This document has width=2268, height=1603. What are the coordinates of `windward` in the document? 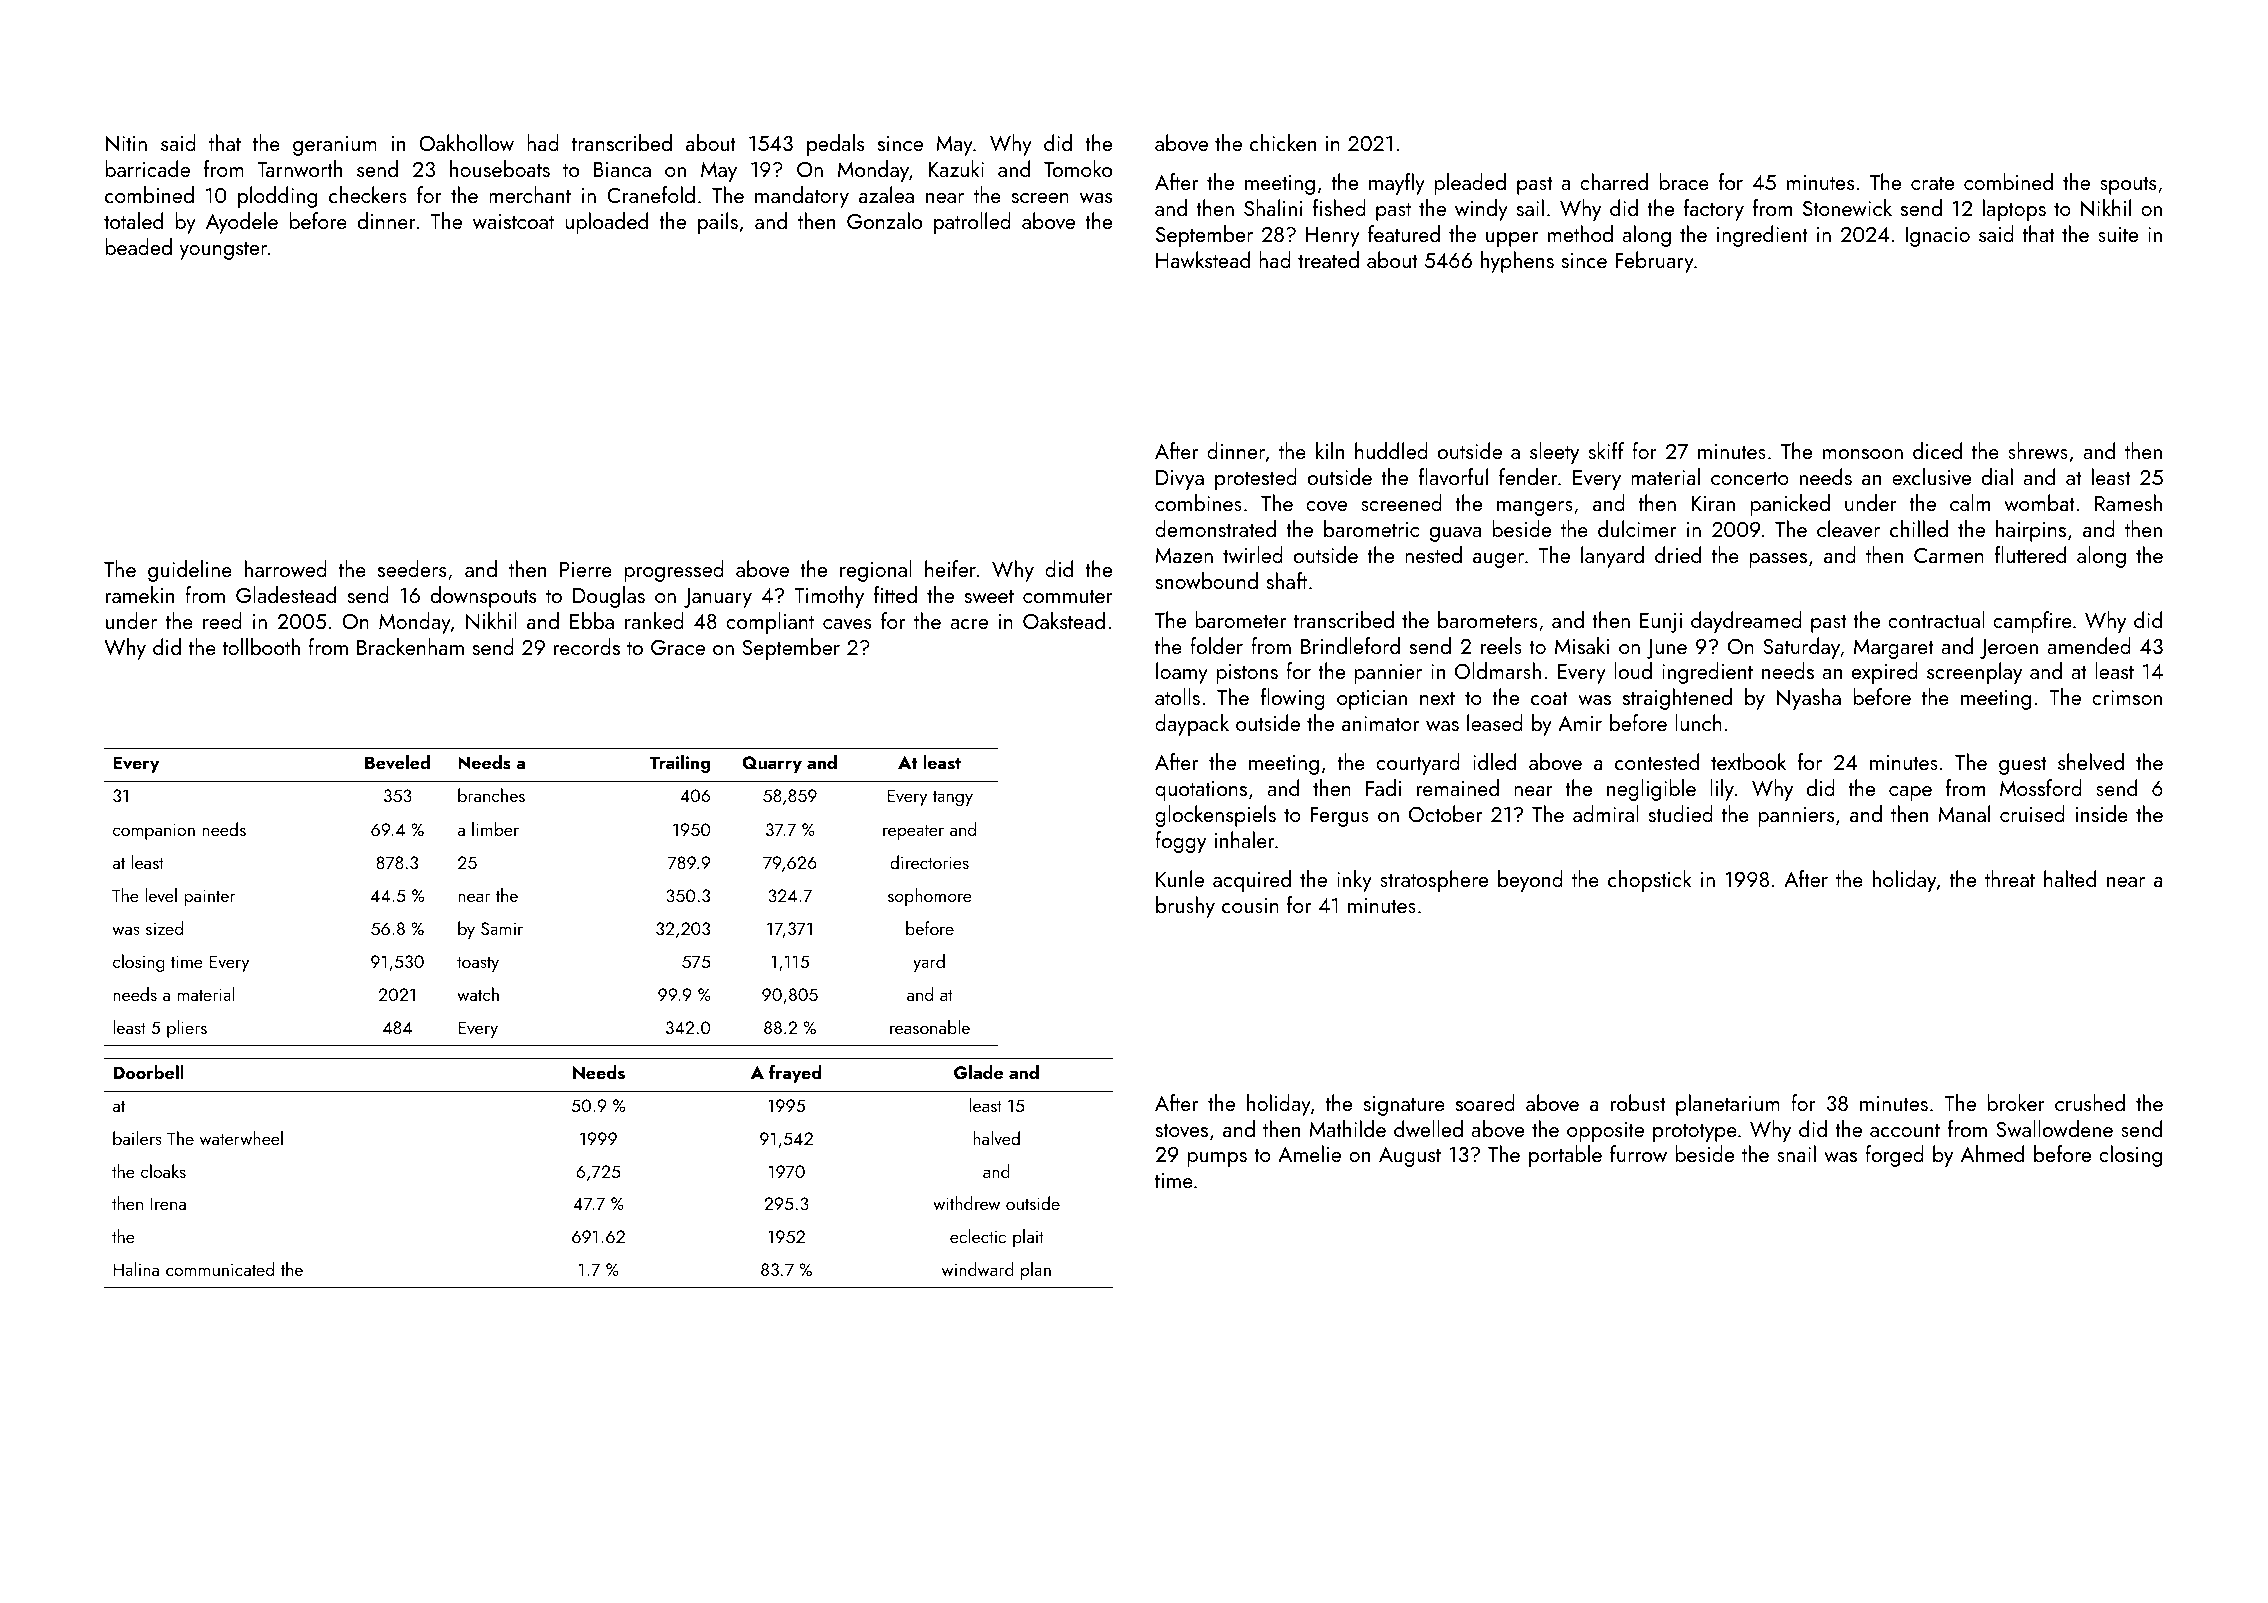 It's located at (978, 1269).
